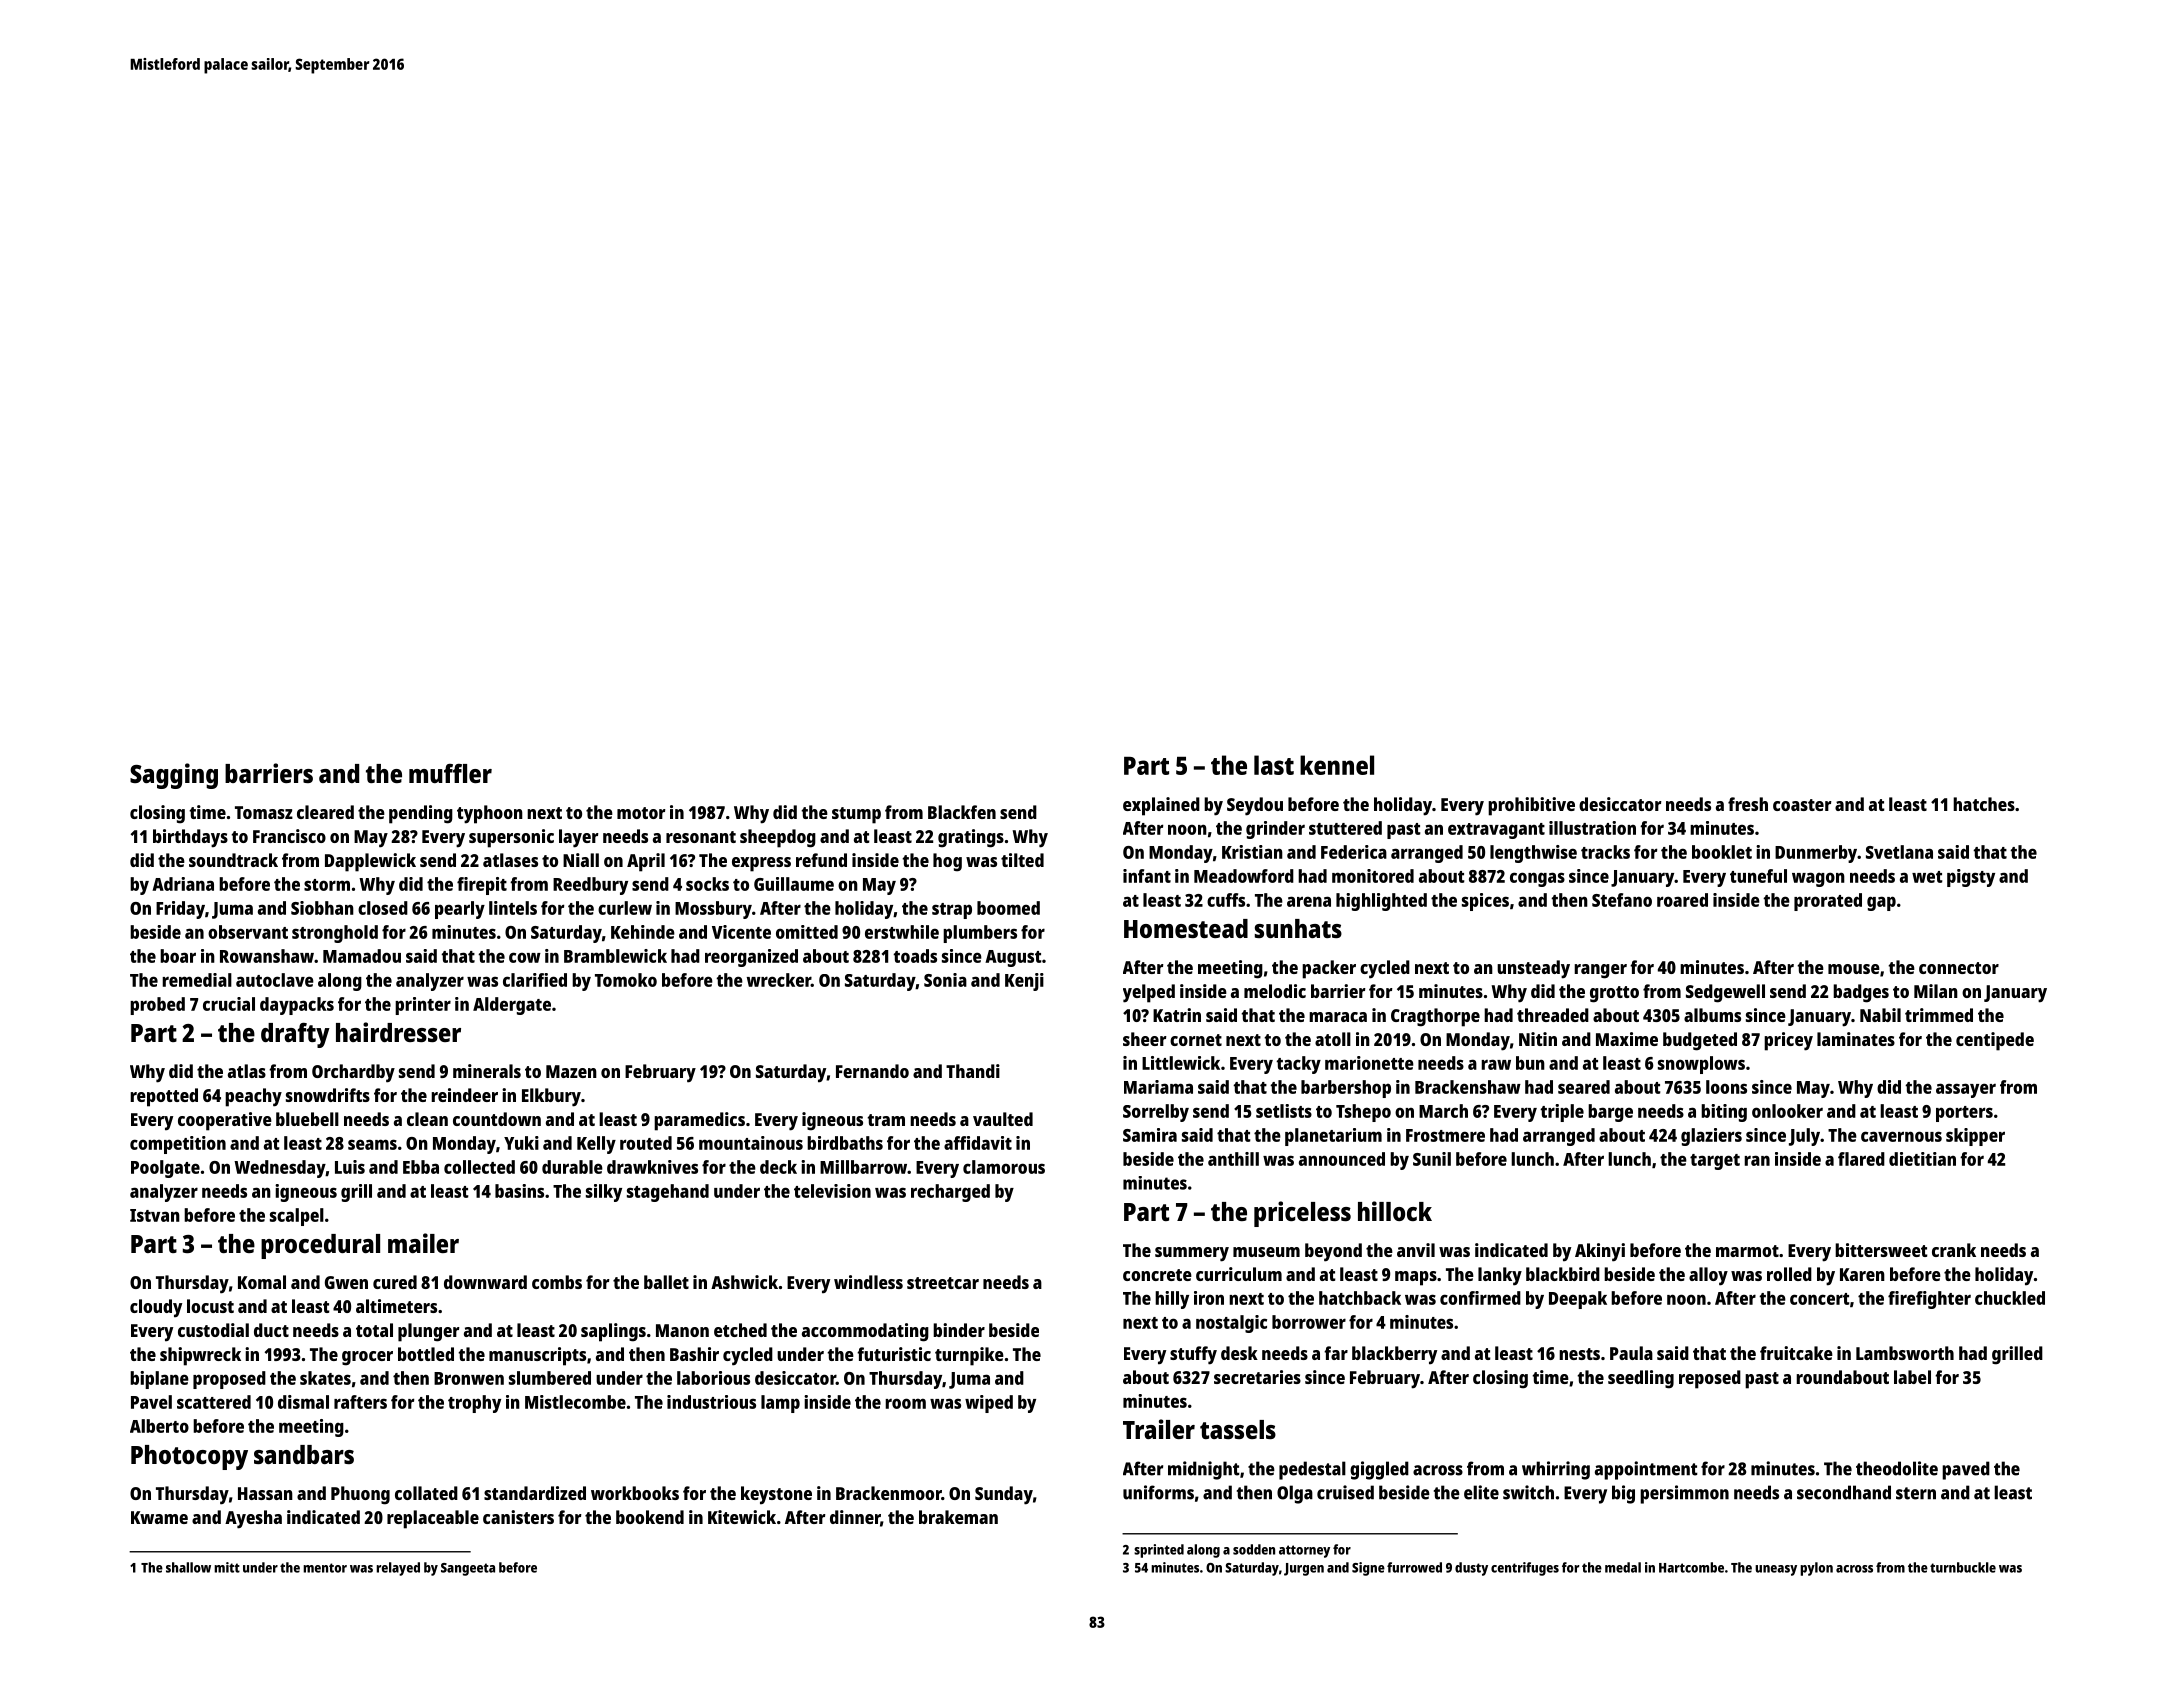 This page has height=1683, width=2178. What do you see at coordinates (1304, 1569) in the page?
I see `Jurgen` at bounding box center [1304, 1569].
